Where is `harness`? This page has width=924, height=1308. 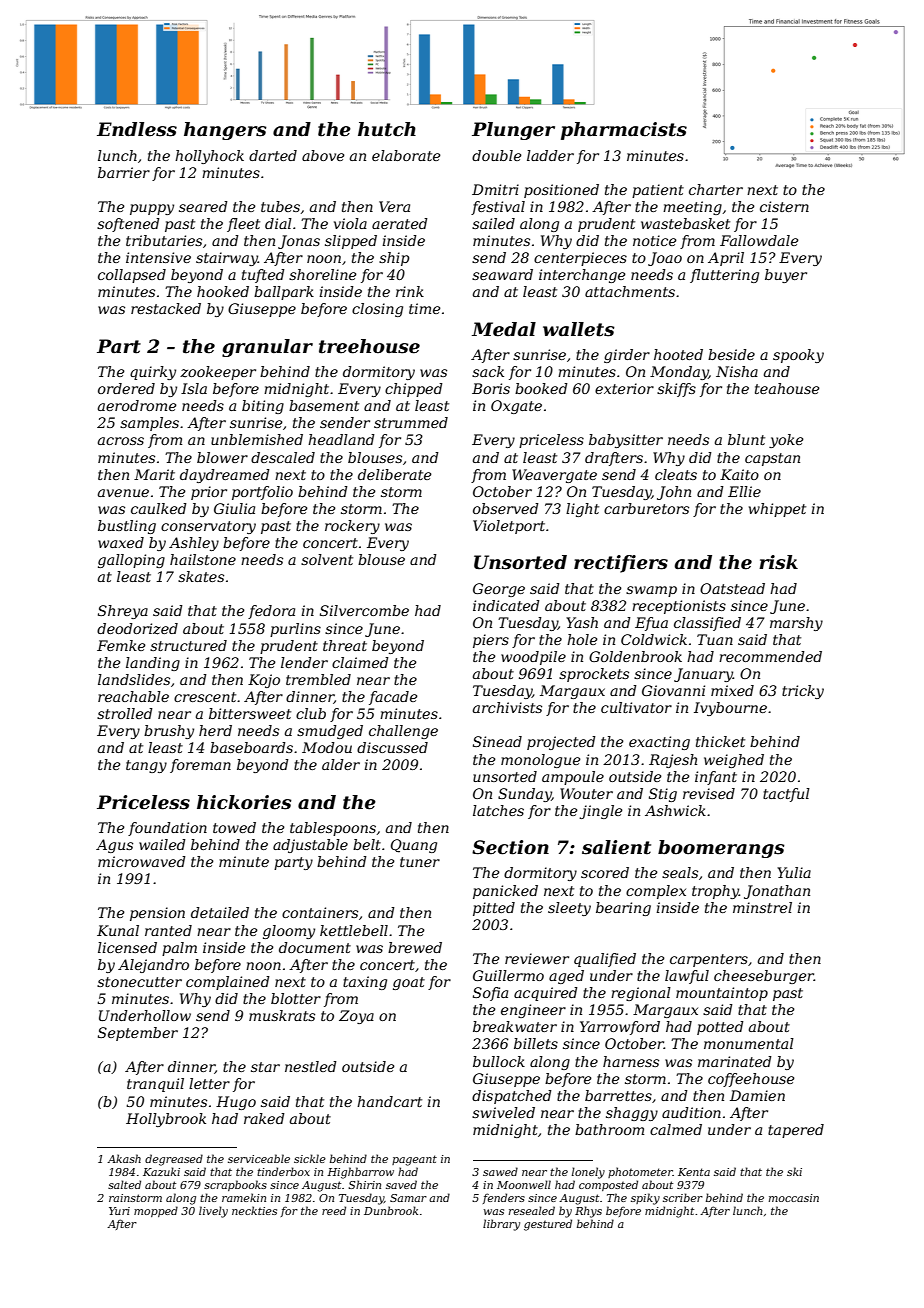
harness is located at coordinates (631, 1061).
